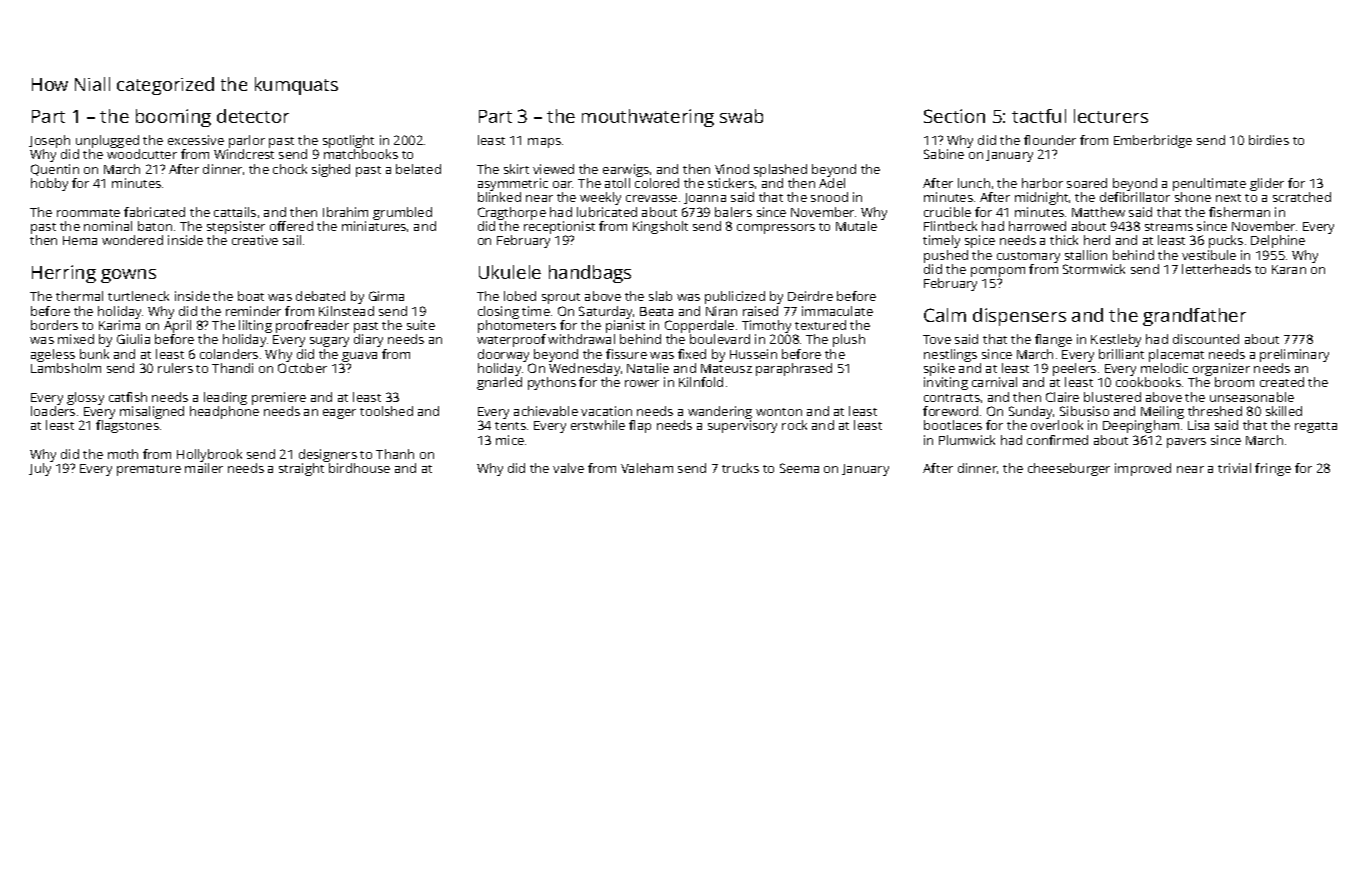 This page has height=887, width=1372. What do you see at coordinates (209, 455) in the page?
I see `Hollybrook` at bounding box center [209, 455].
